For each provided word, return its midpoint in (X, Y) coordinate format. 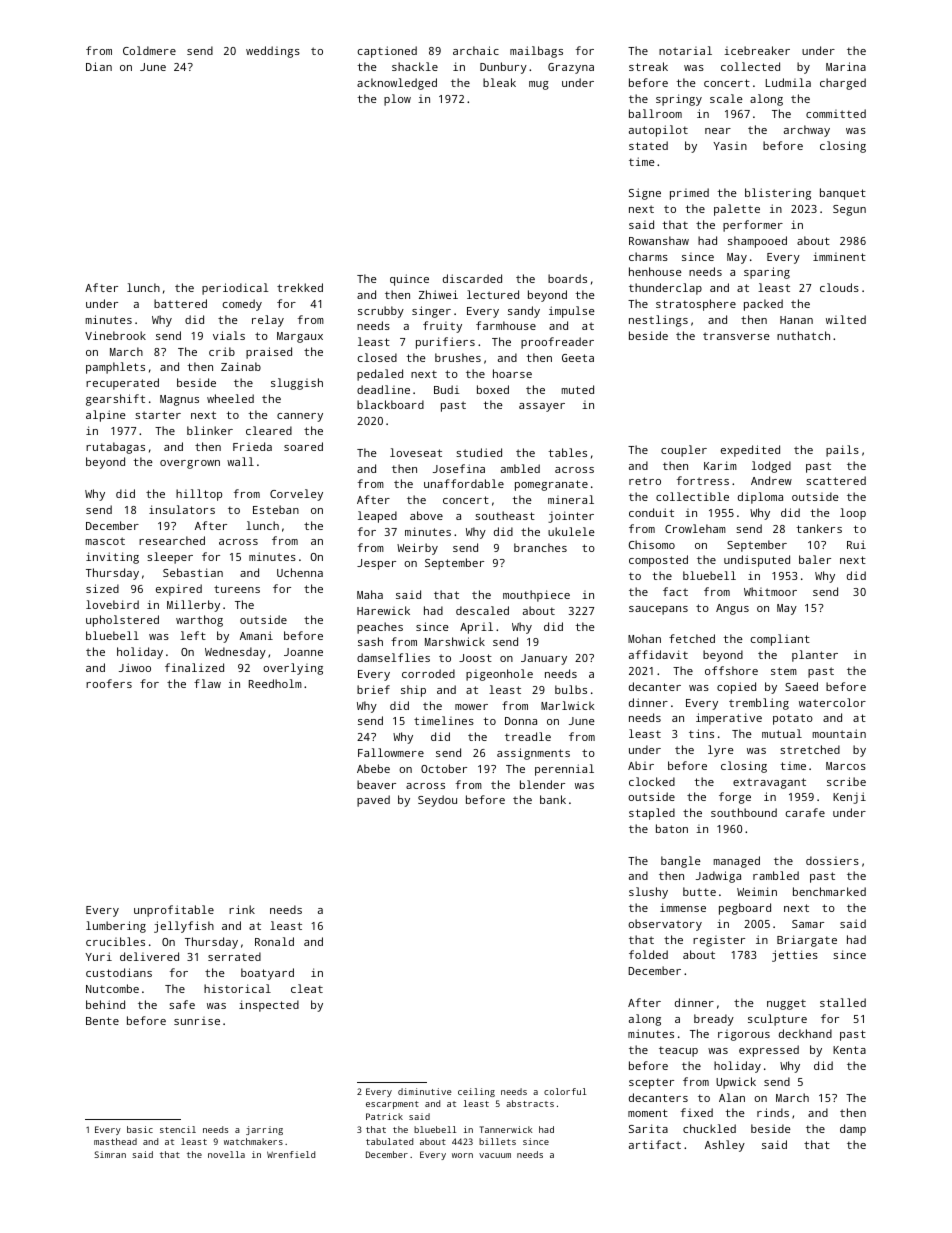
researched (172, 540)
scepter (651, 1083)
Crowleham (695, 528)
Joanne (303, 652)
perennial (564, 770)
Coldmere (149, 50)
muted (578, 389)
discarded (472, 278)
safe (182, 1004)
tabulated (389, 1141)
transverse (736, 336)
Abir (641, 765)
